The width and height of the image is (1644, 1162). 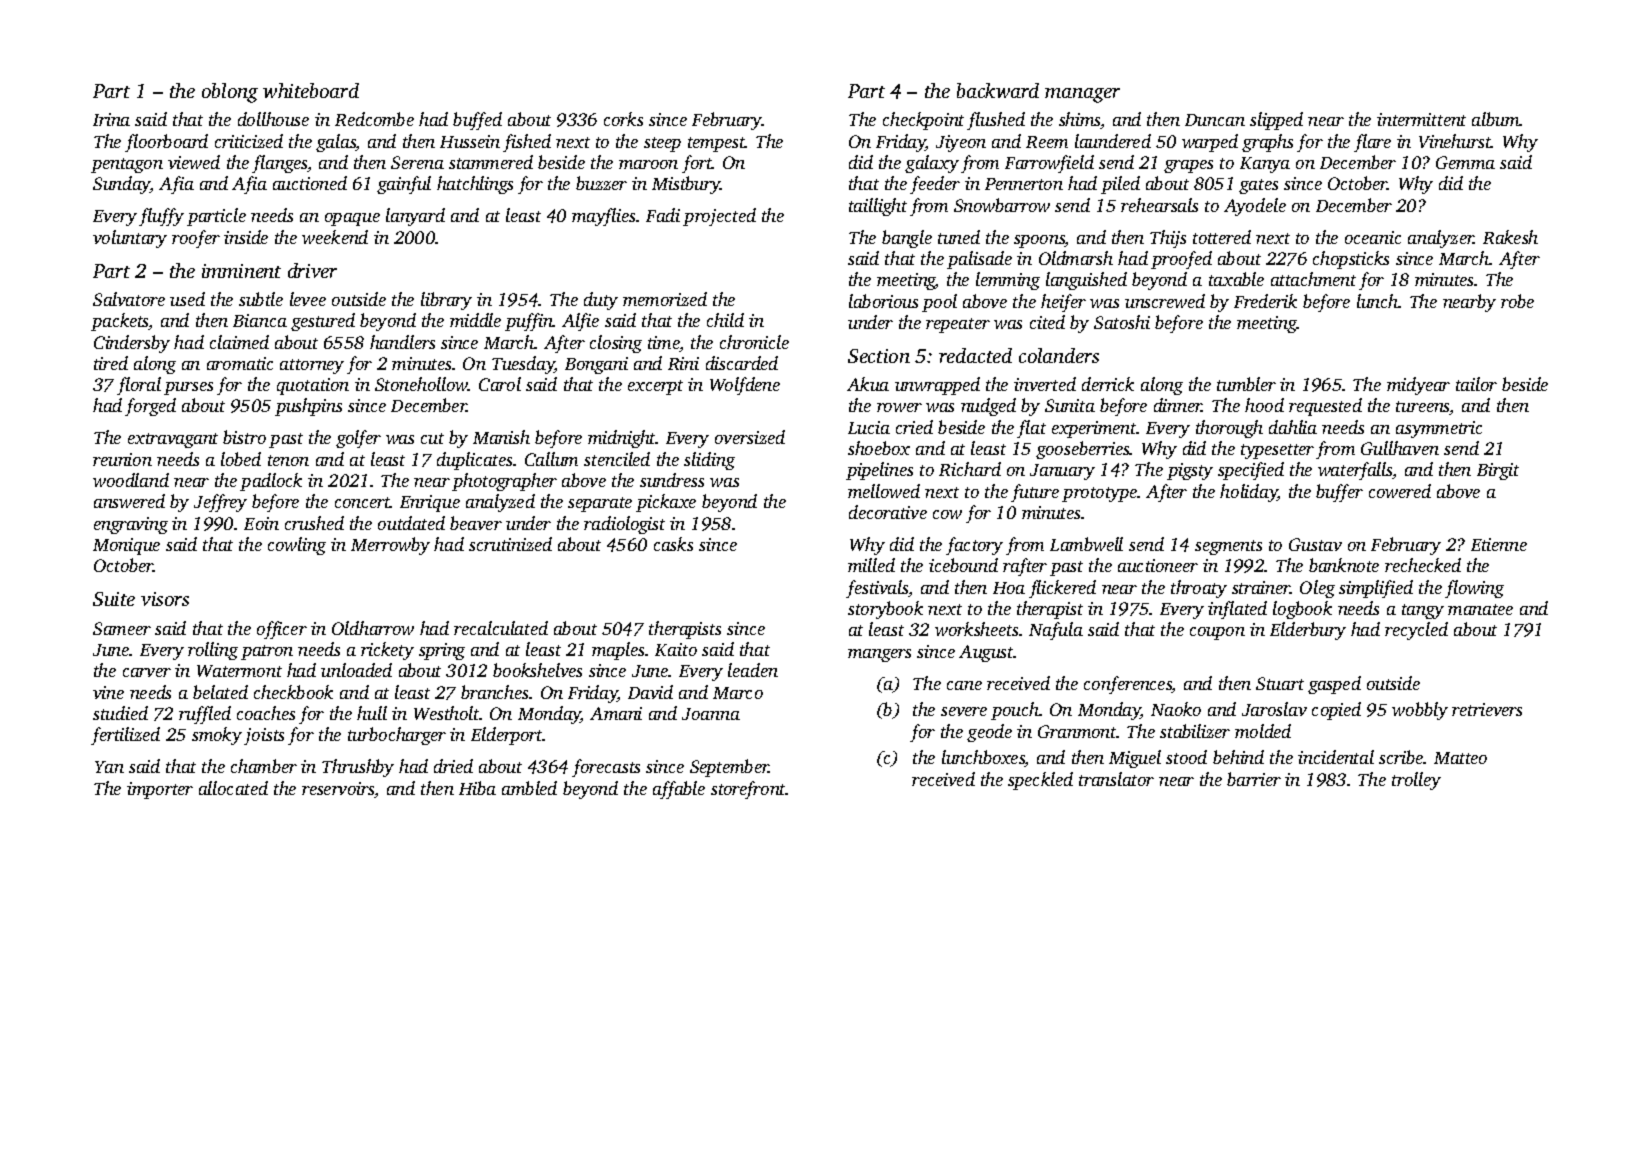 I want to click on Ayodele, so click(x=1255, y=207).
